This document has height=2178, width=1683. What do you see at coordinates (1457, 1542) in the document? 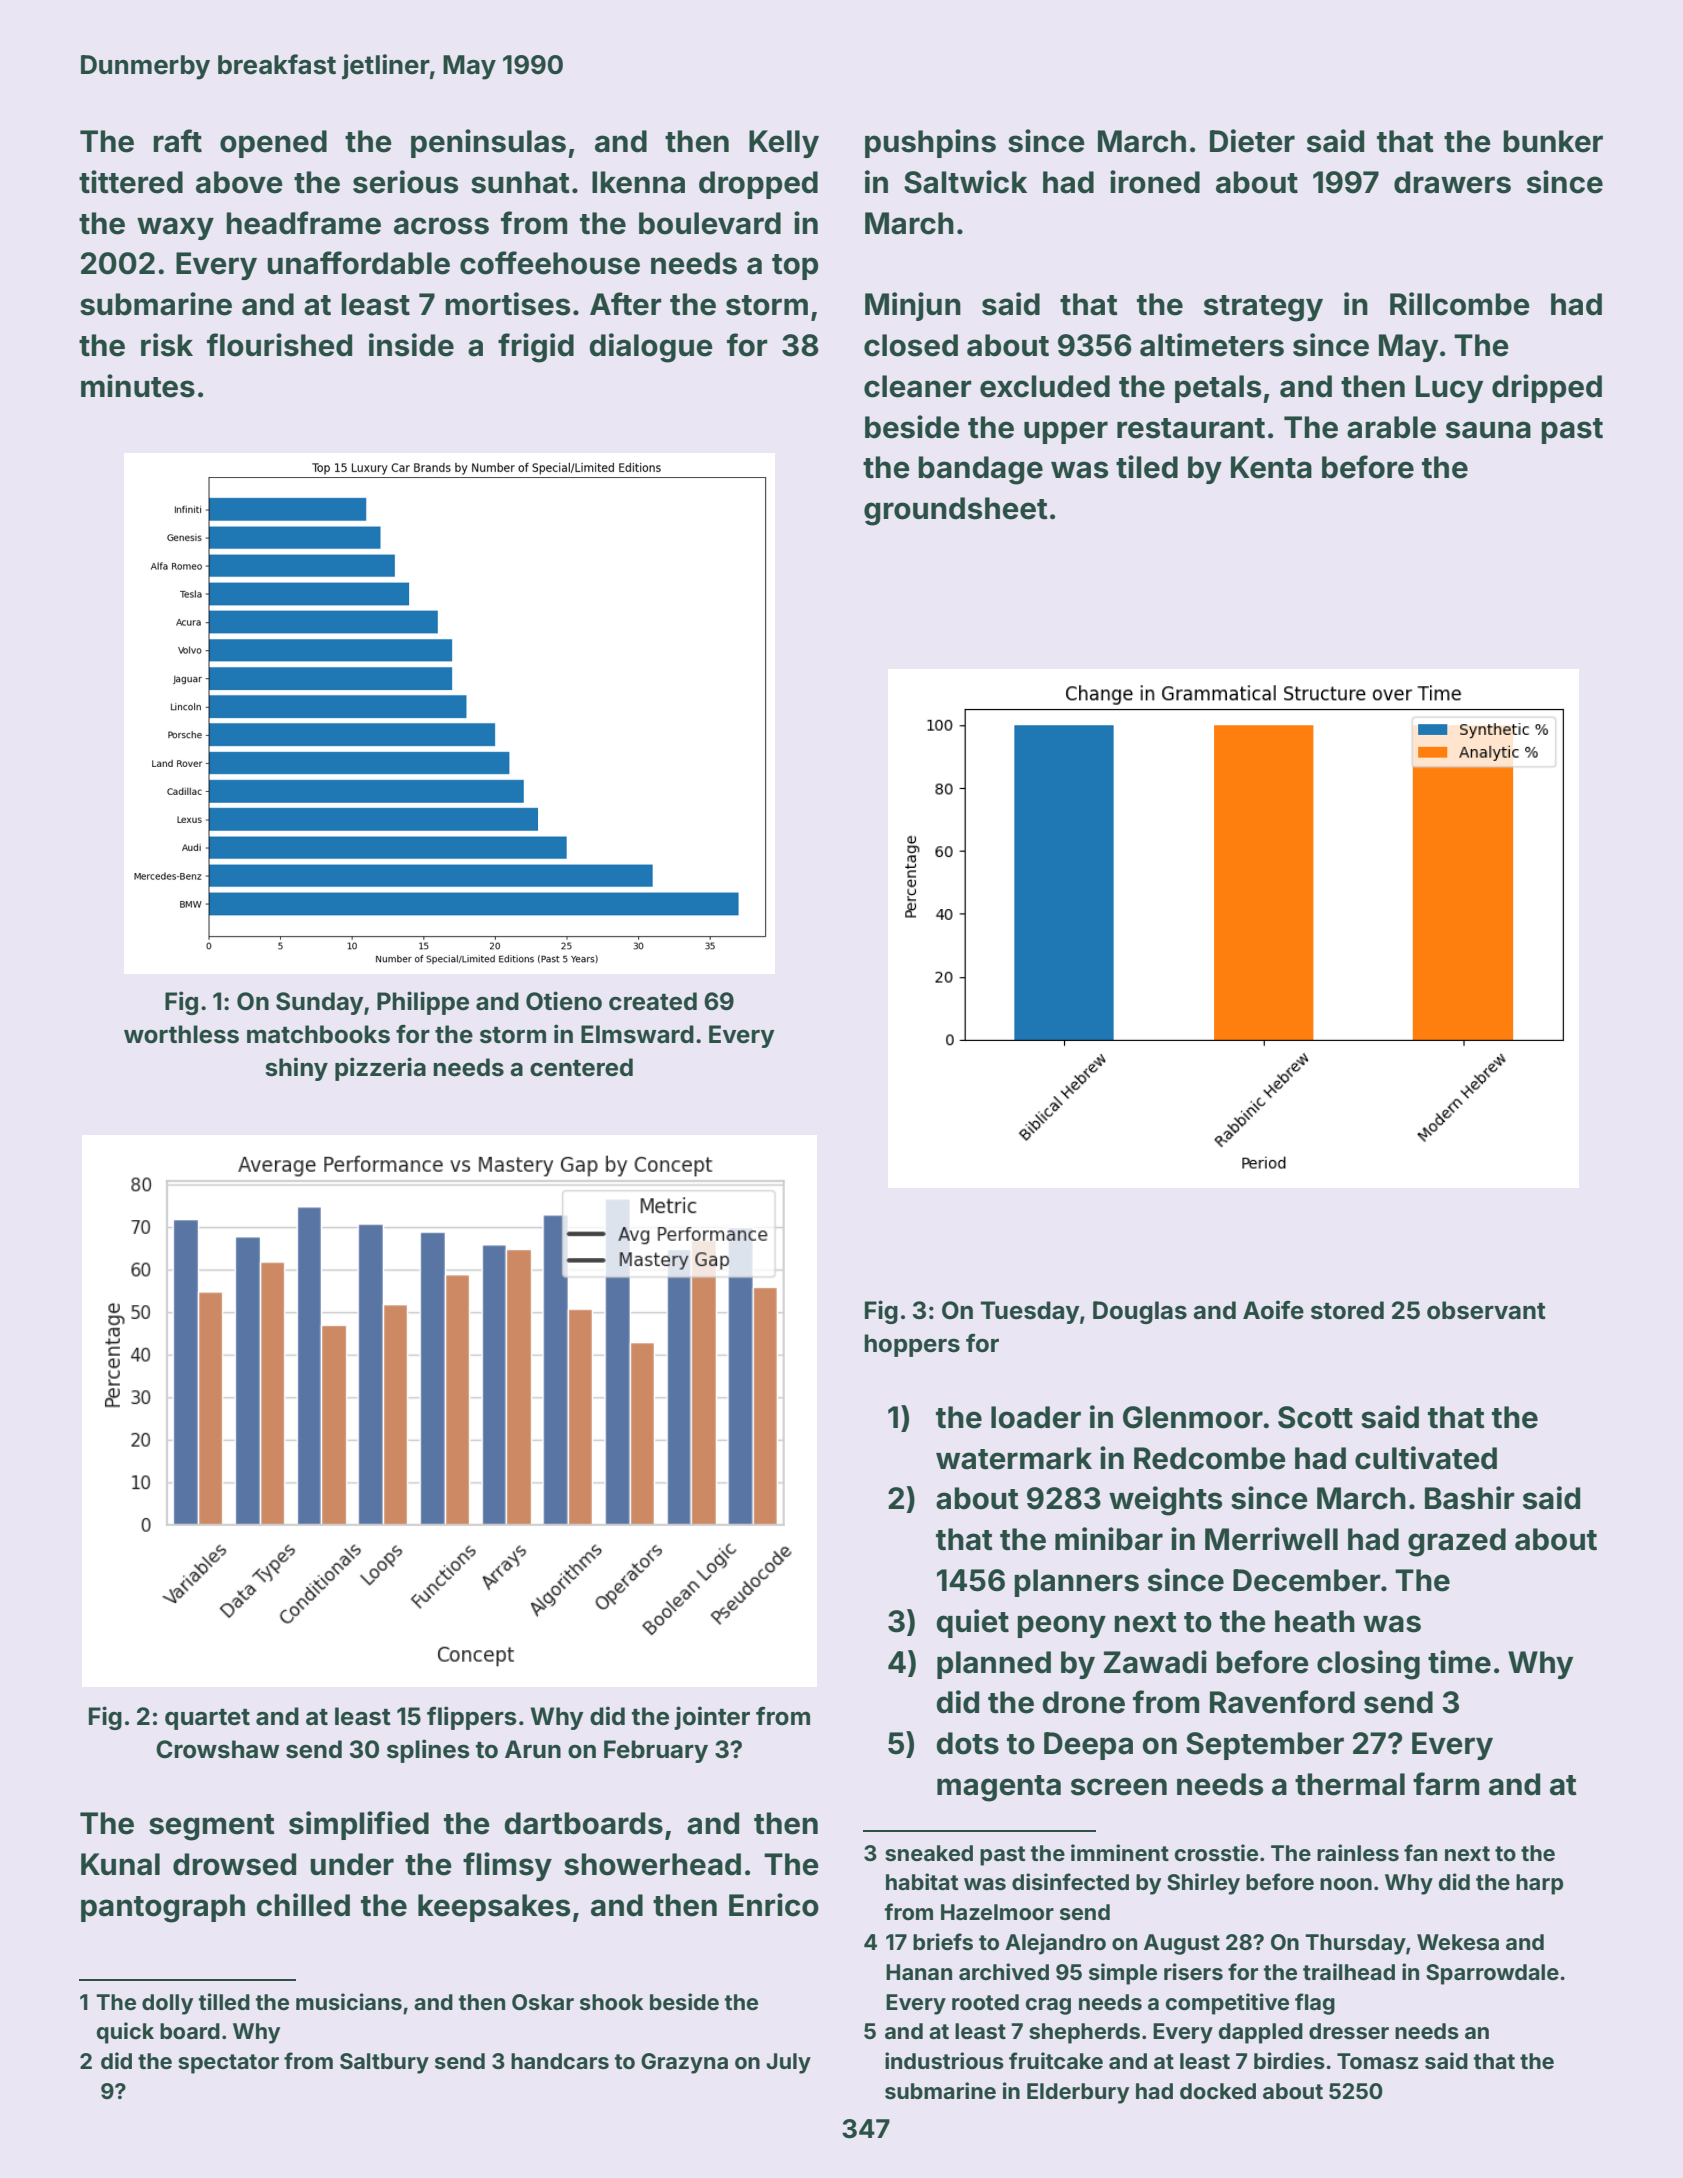
I see `grazed` at bounding box center [1457, 1542].
